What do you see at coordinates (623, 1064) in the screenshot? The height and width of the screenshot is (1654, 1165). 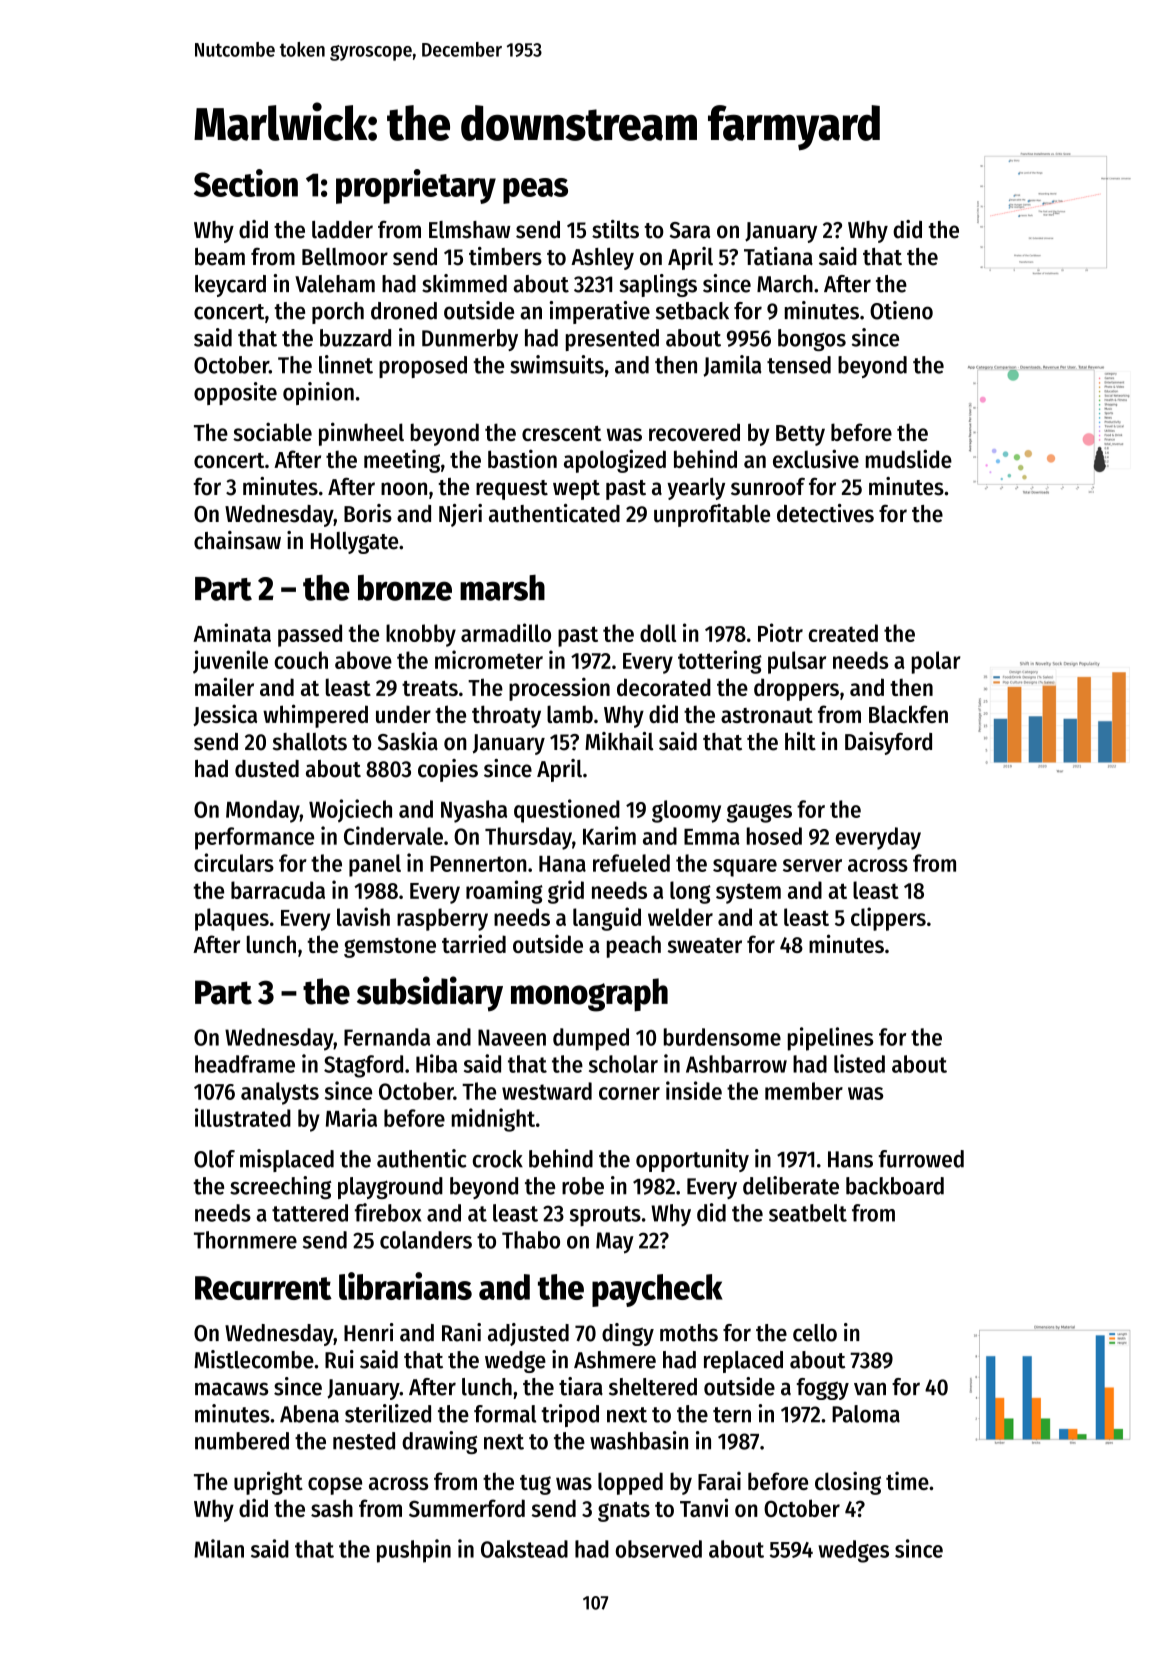 I see `scholar` at bounding box center [623, 1064].
